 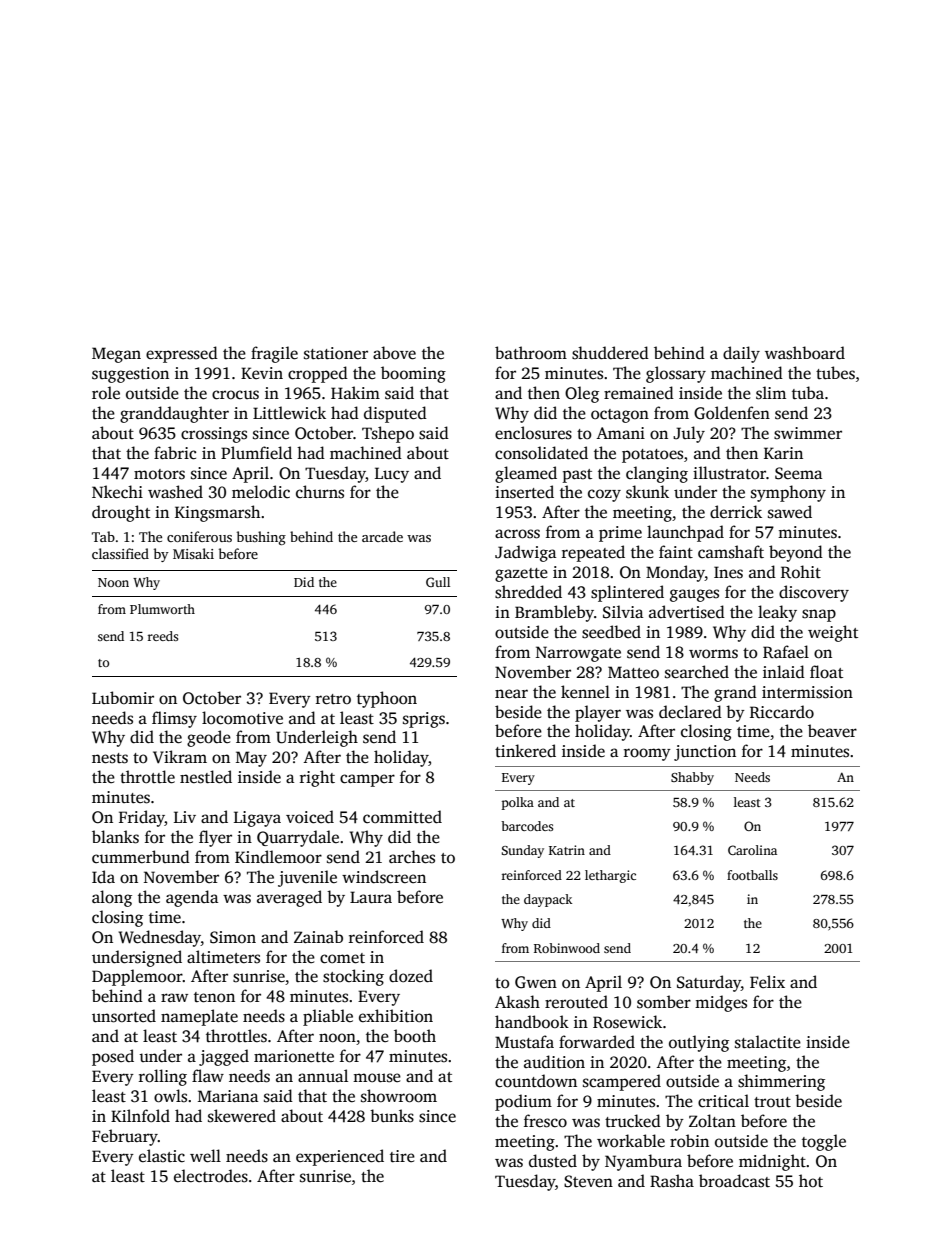 I want to click on averaged, so click(x=289, y=898).
